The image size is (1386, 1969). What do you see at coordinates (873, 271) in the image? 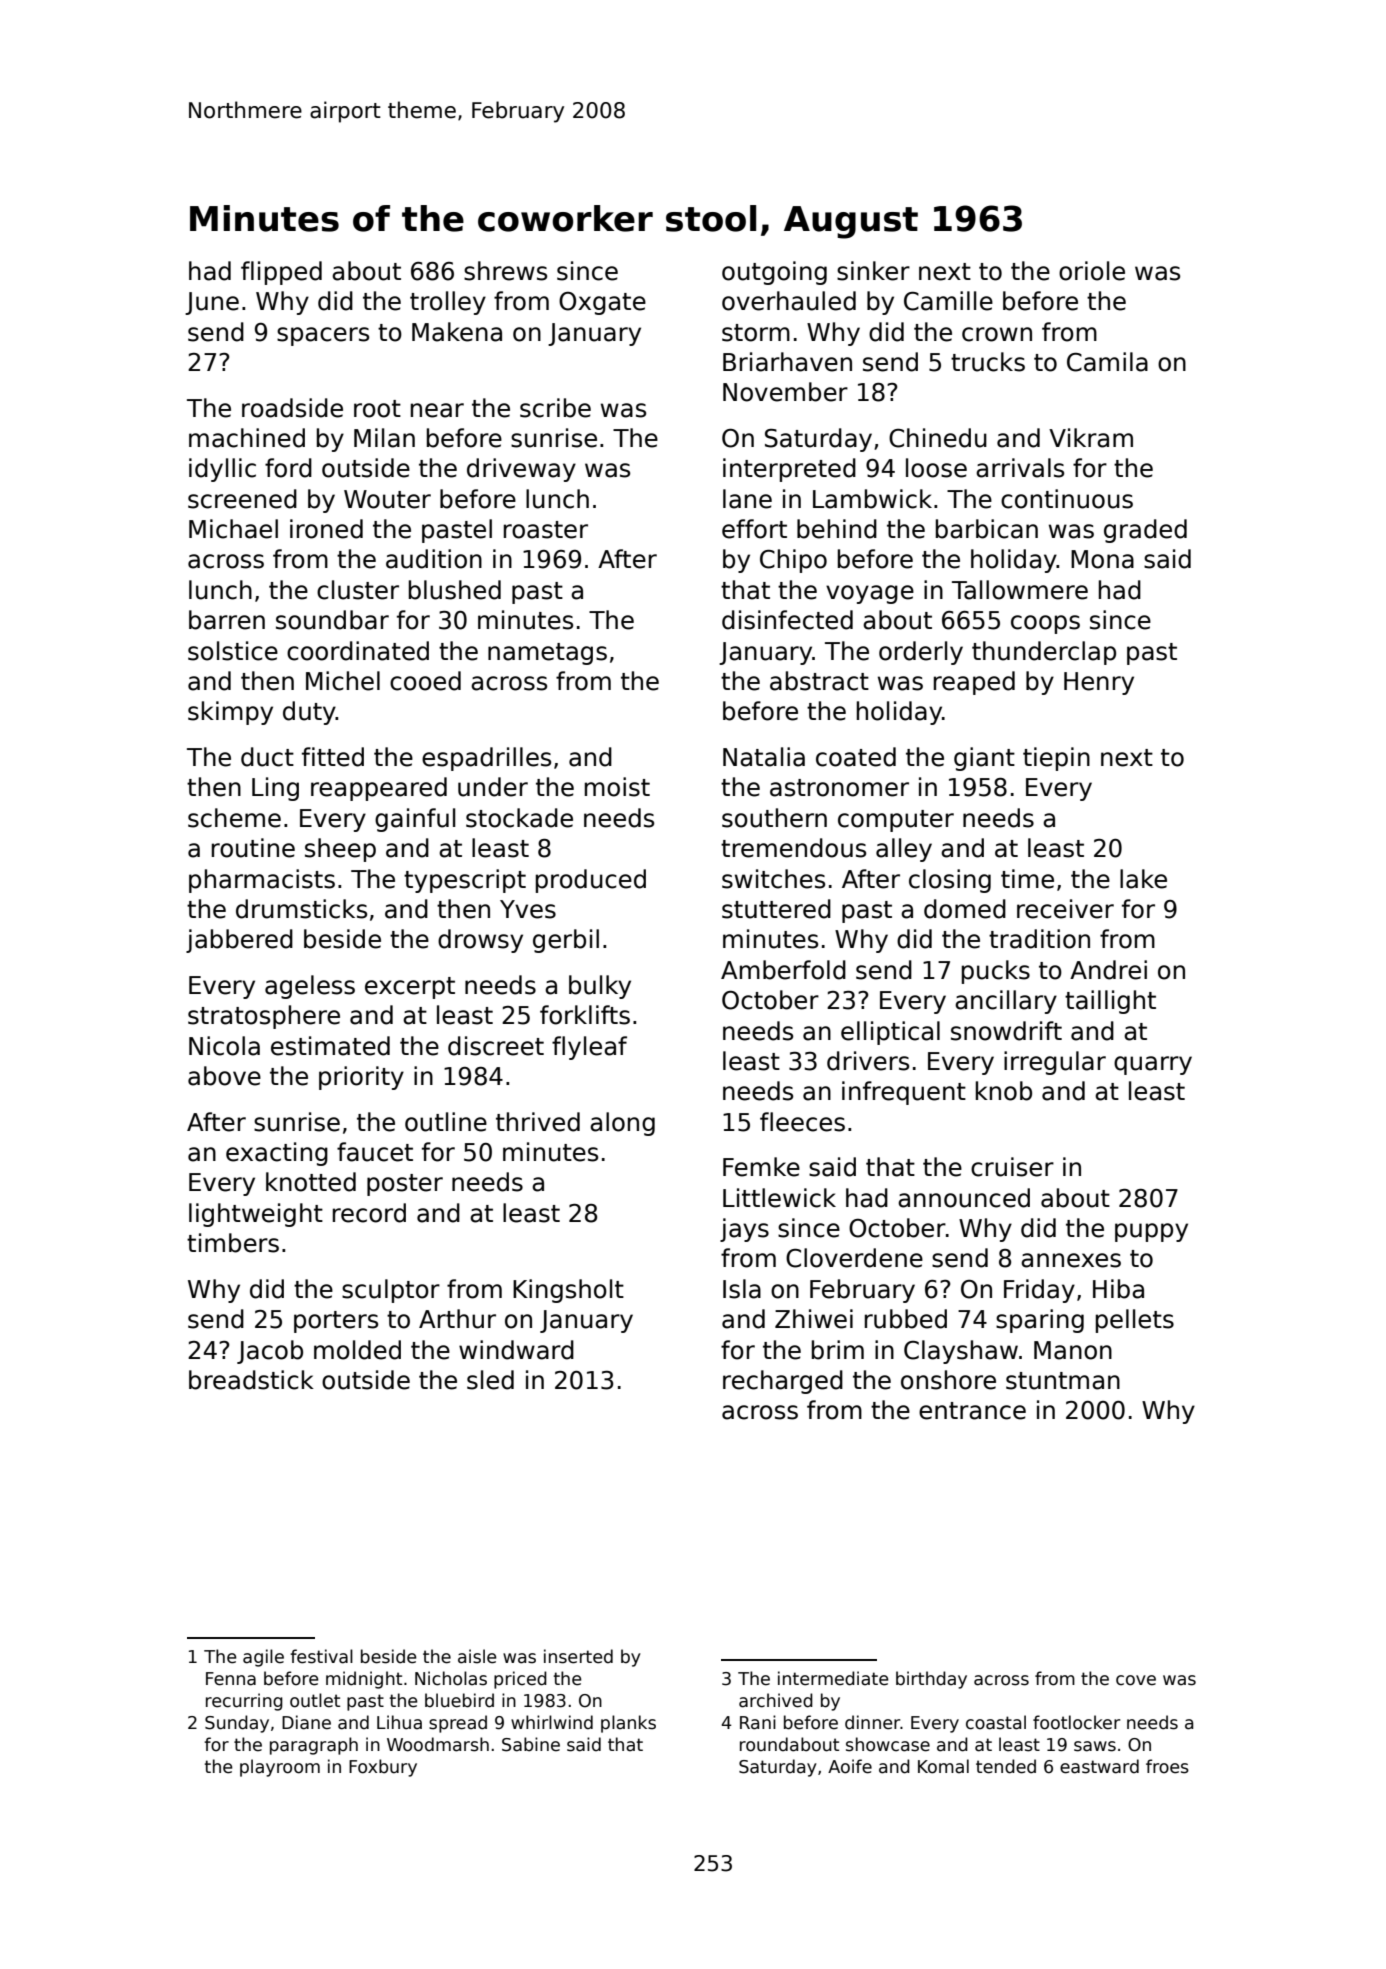
I see `sinker` at bounding box center [873, 271].
